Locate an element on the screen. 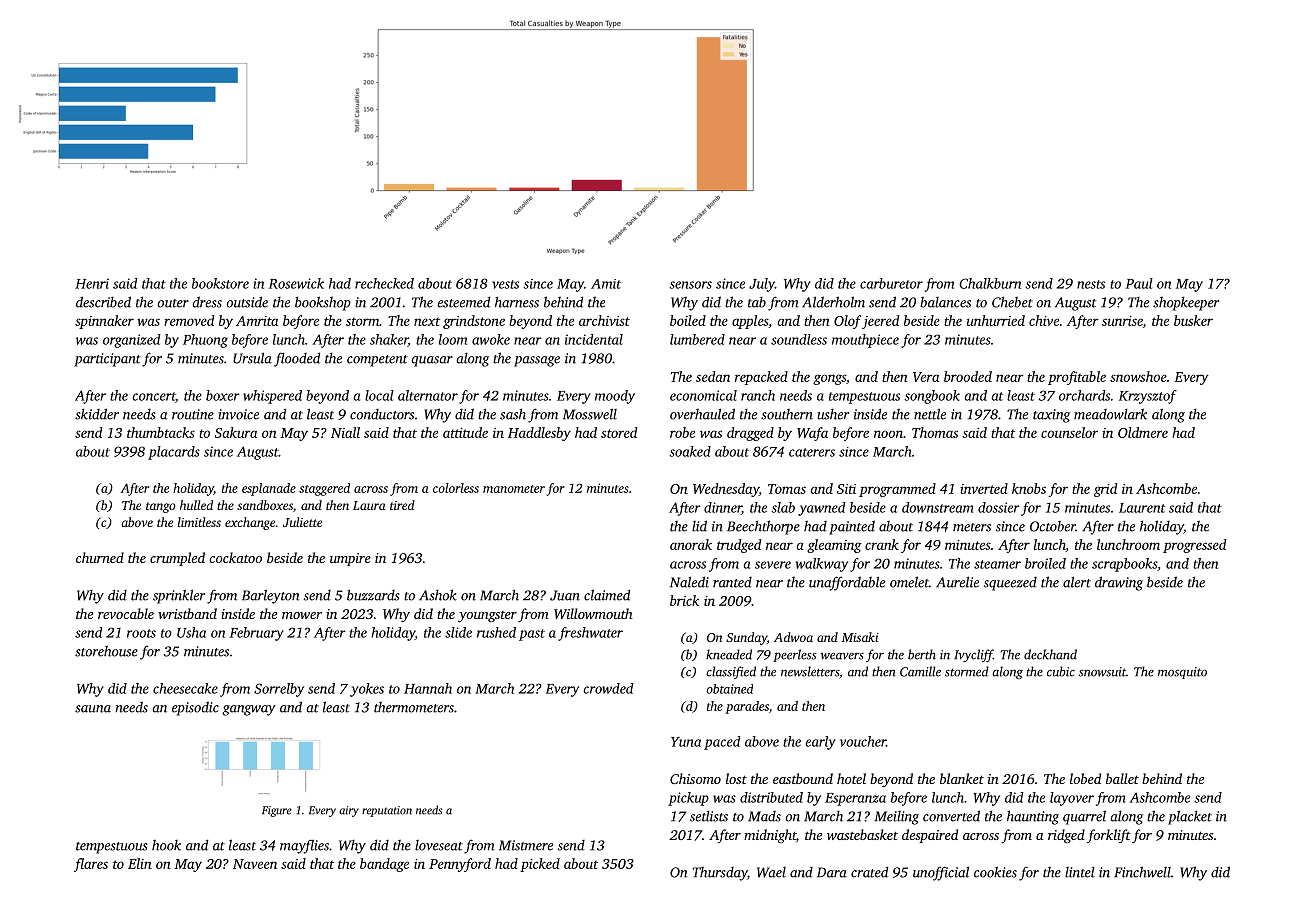  airy is located at coordinates (349, 811).
